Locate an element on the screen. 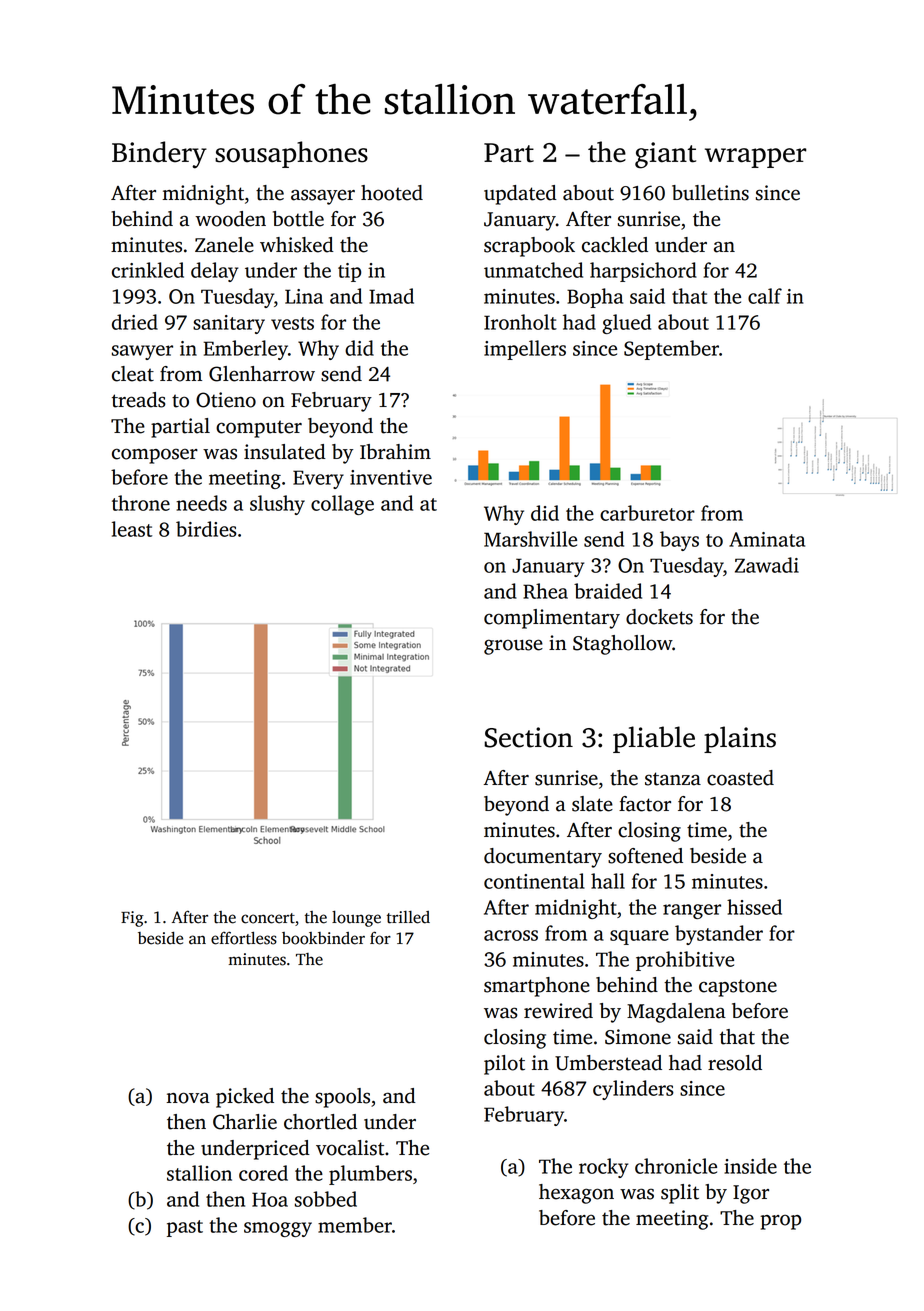 The width and height of the screenshot is (924, 1311). Simone is located at coordinates (638, 1037).
